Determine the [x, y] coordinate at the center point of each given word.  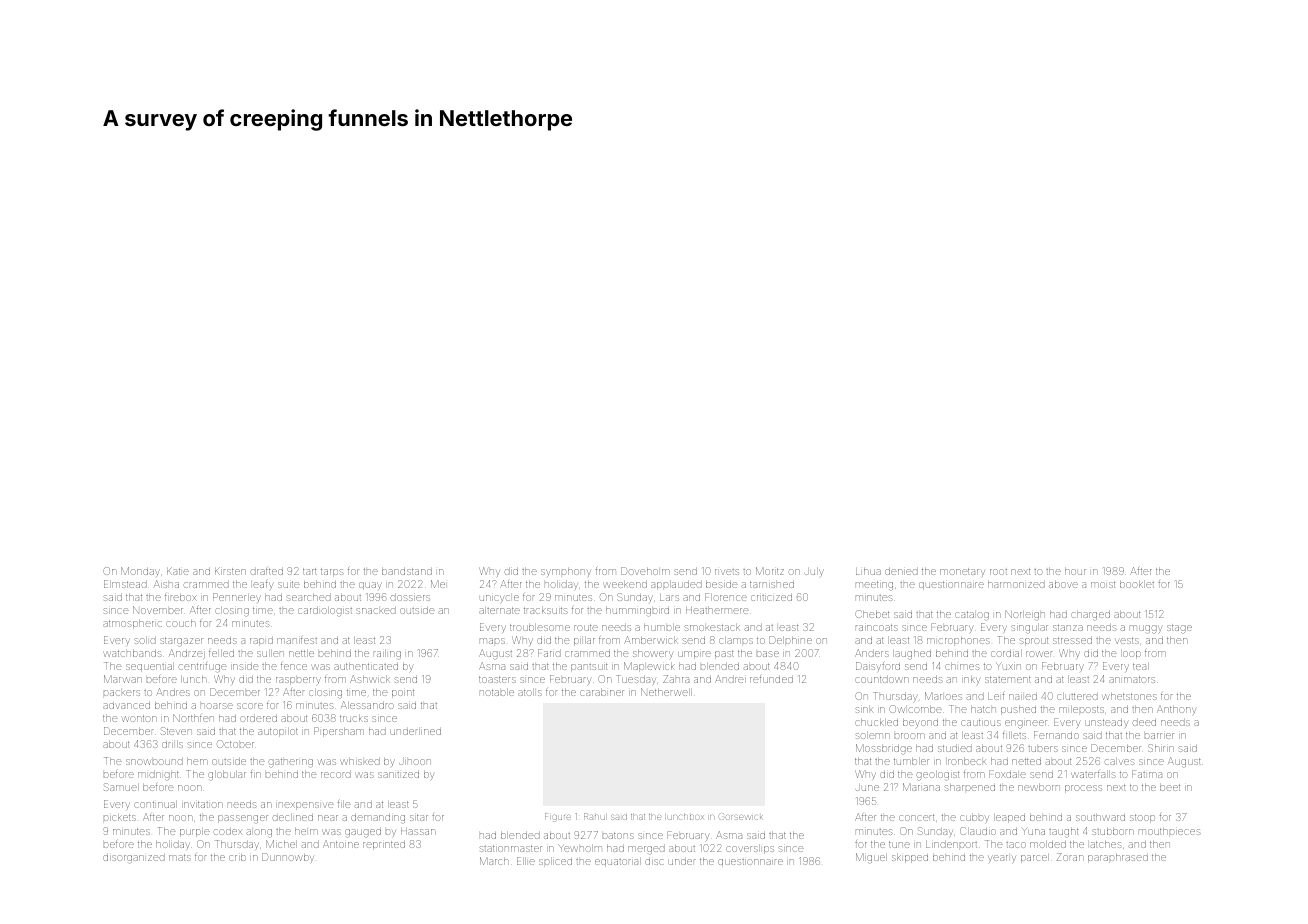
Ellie [526, 861]
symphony [566, 572]
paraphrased [1118, 858]
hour [1075, 571]
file [344, 804]
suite [289, 584]
